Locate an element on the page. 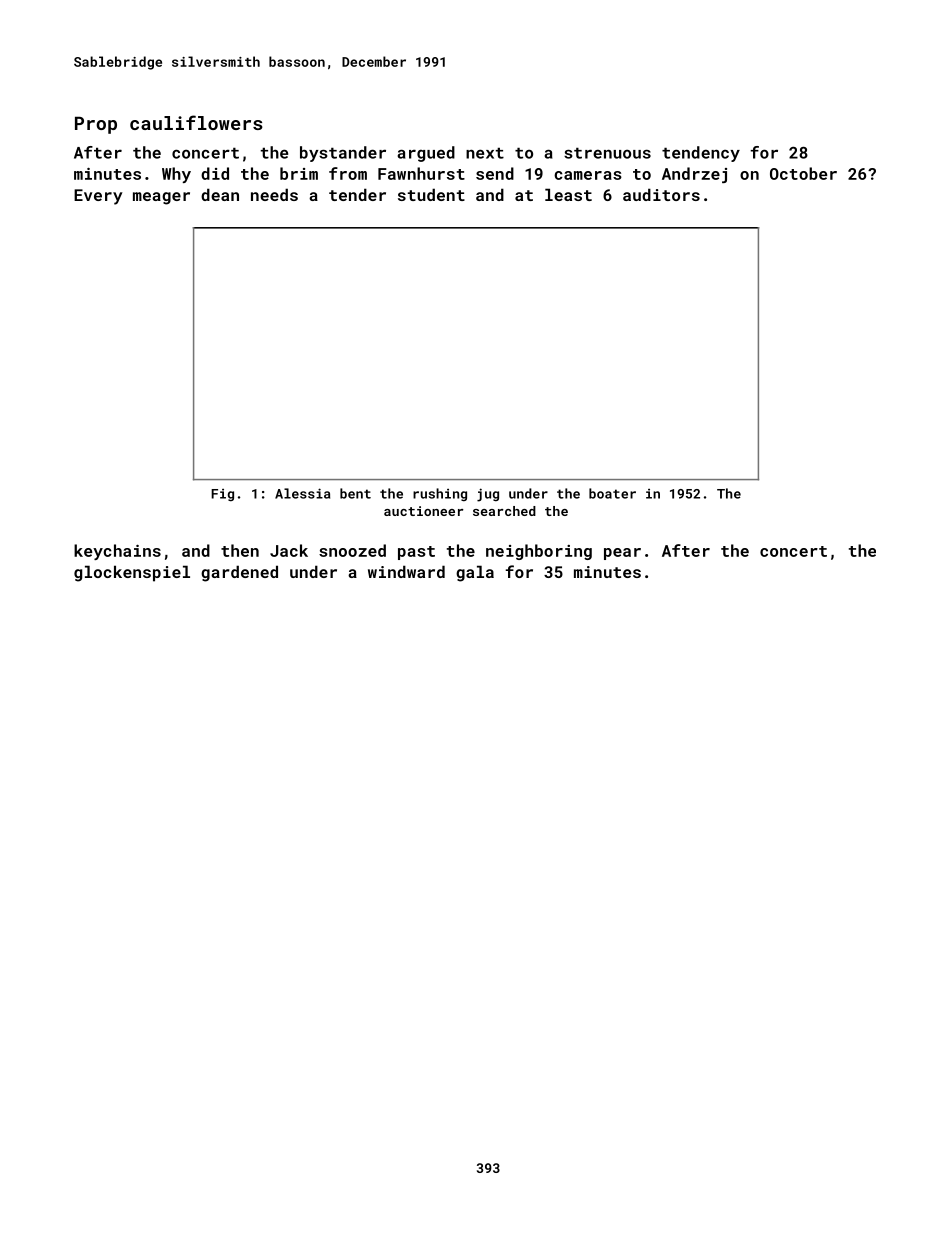  auditors is located at coordinates (661, 194).
